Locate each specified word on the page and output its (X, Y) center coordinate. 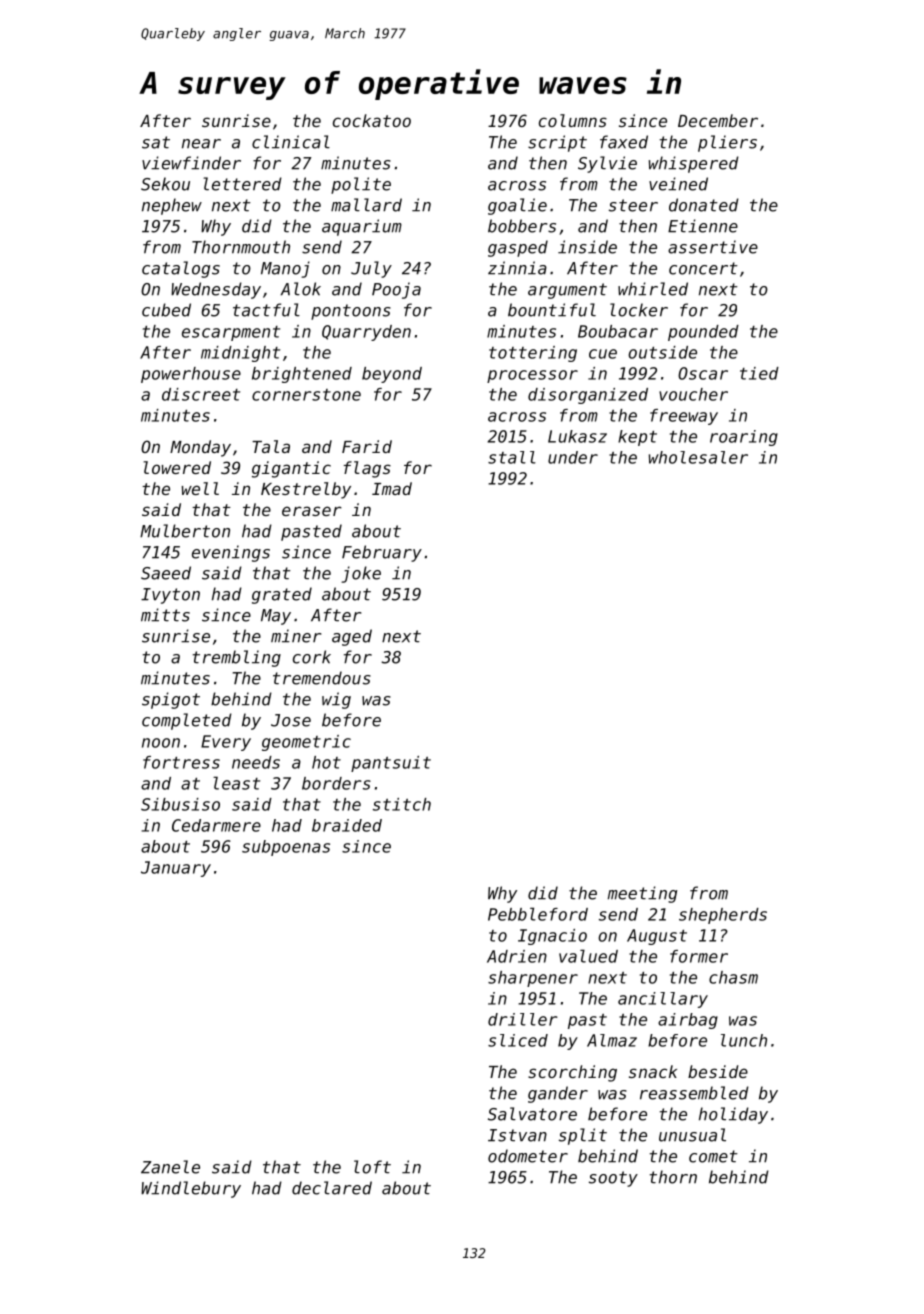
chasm (733, 977)
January (176, 869)
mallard (366, 205)
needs (256, 762)
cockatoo (372, 120)
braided (347, 825)
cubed (166, 310)
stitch (402, 804)
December (718, 120)
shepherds (723, 916)
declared (332, 1188)
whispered (694, 164)
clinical (291, 142)
